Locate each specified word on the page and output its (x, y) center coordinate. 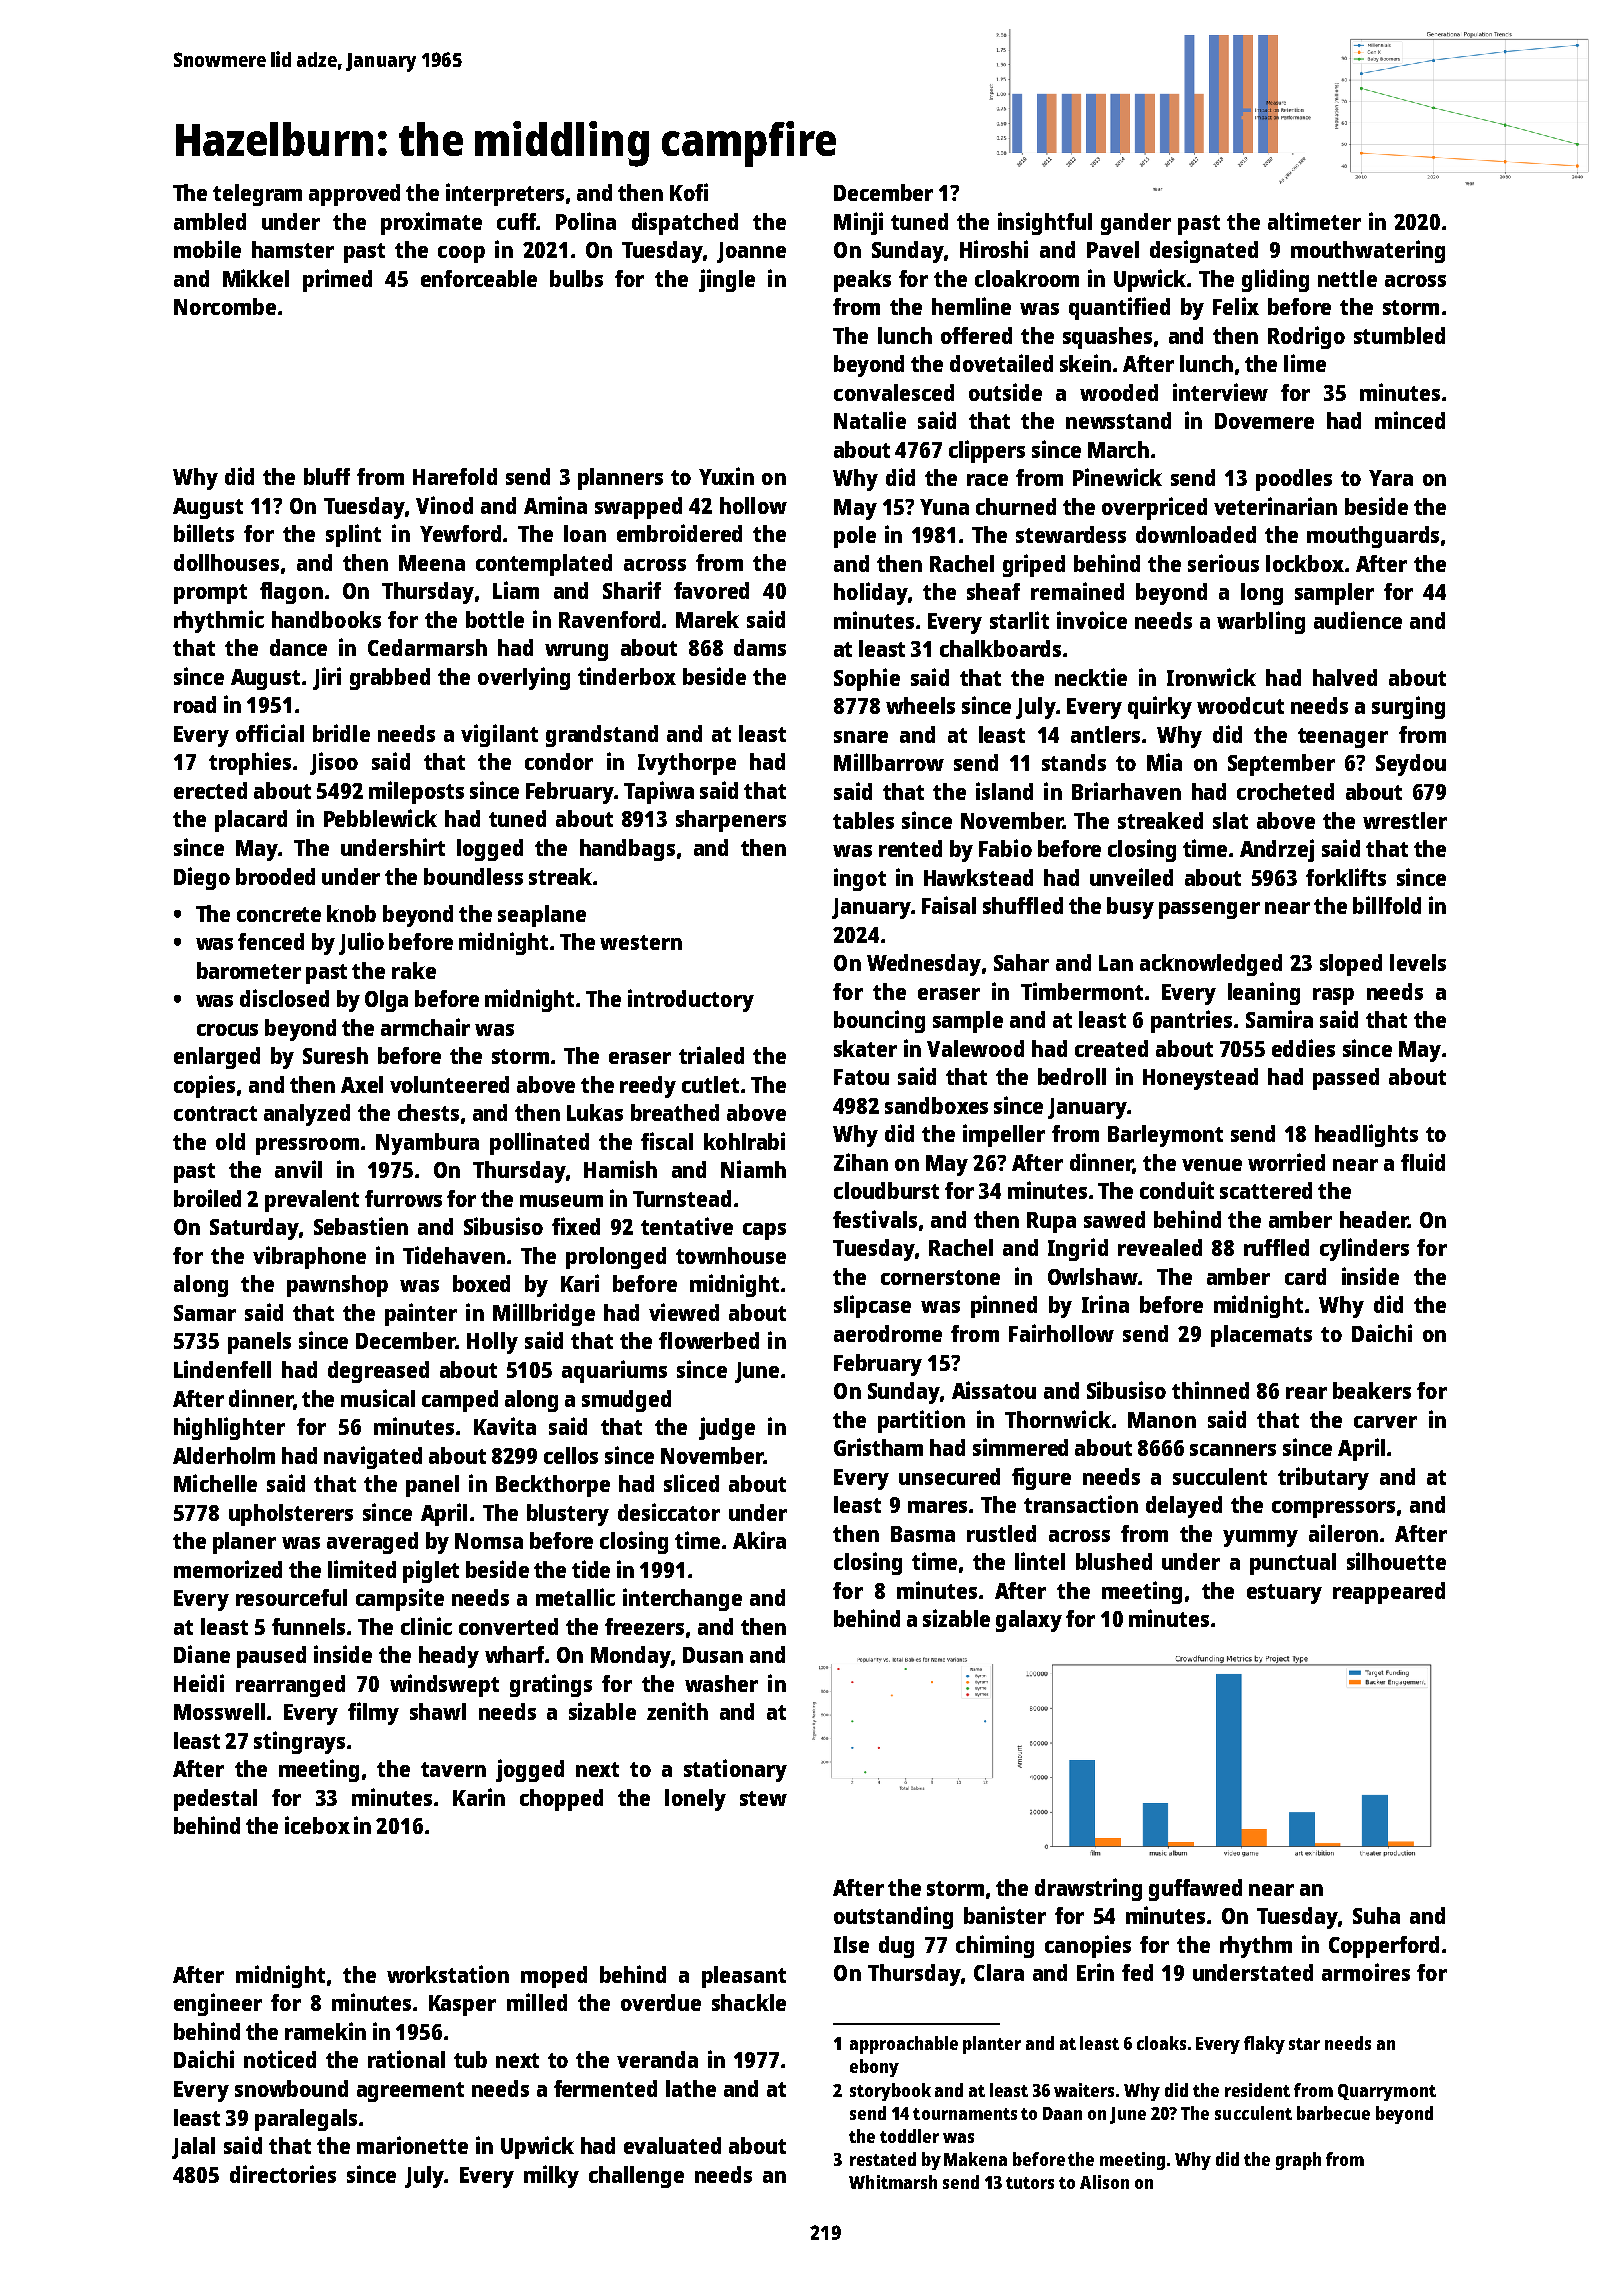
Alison (1104, 2182)
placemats (1261, 1336)
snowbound (291, 2088)
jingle (727, 280)
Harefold (455, 476)
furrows (403, 1198)
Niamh (753, 1169)
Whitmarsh (893, 2182)
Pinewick (1117, 477)
